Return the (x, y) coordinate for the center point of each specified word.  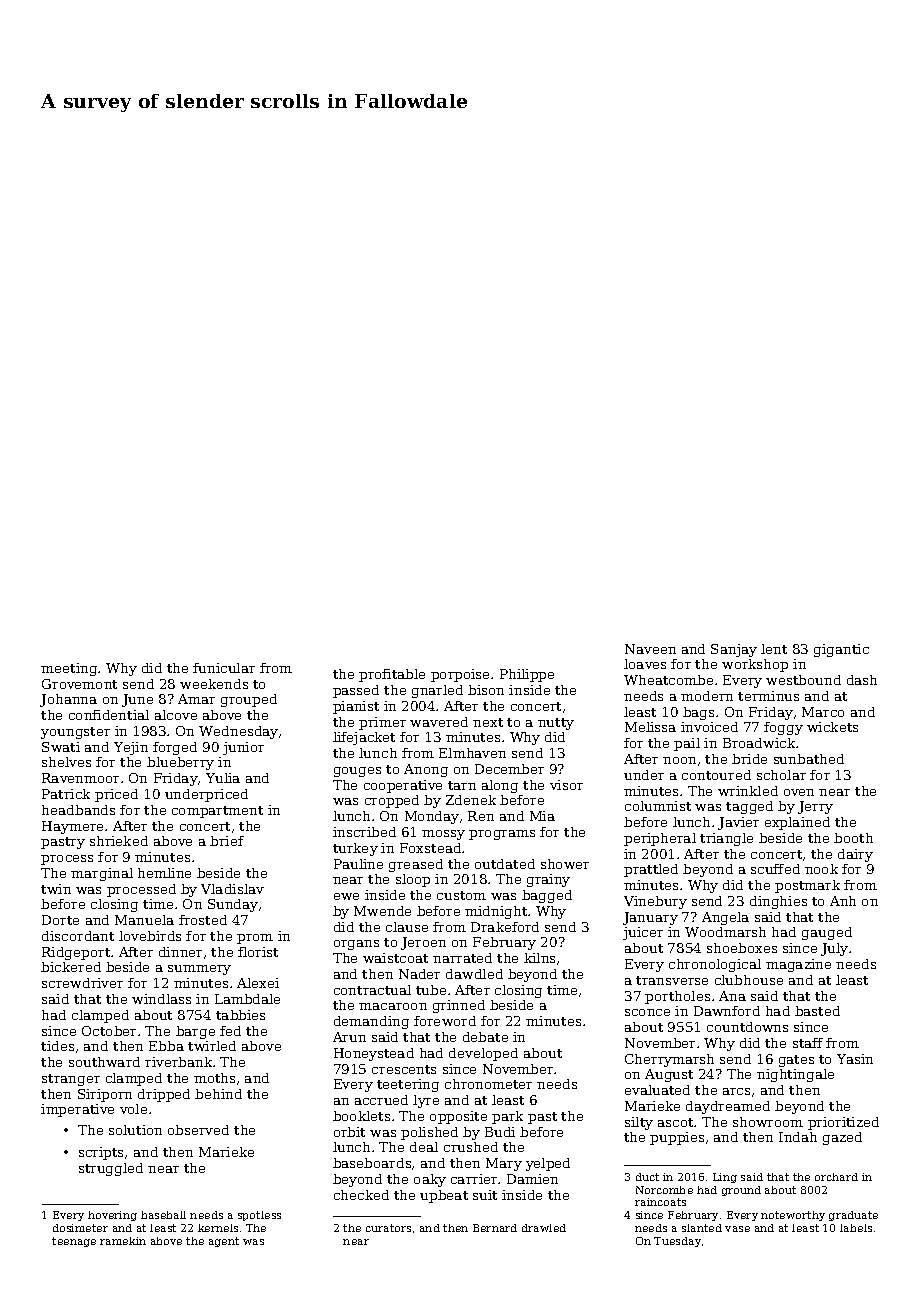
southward (104, 1062)
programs (502, 835)
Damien (532, 1179)
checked (361, 1195)
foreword (445, 1021)
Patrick (66, 794)
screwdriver (82, 983)
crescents (404, 1069)
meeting (69, 669)
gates (796, 1061)
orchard (836, 1177)
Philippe (527, 675)
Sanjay (734, 650)
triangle (726, 839)
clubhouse (749, 980)
